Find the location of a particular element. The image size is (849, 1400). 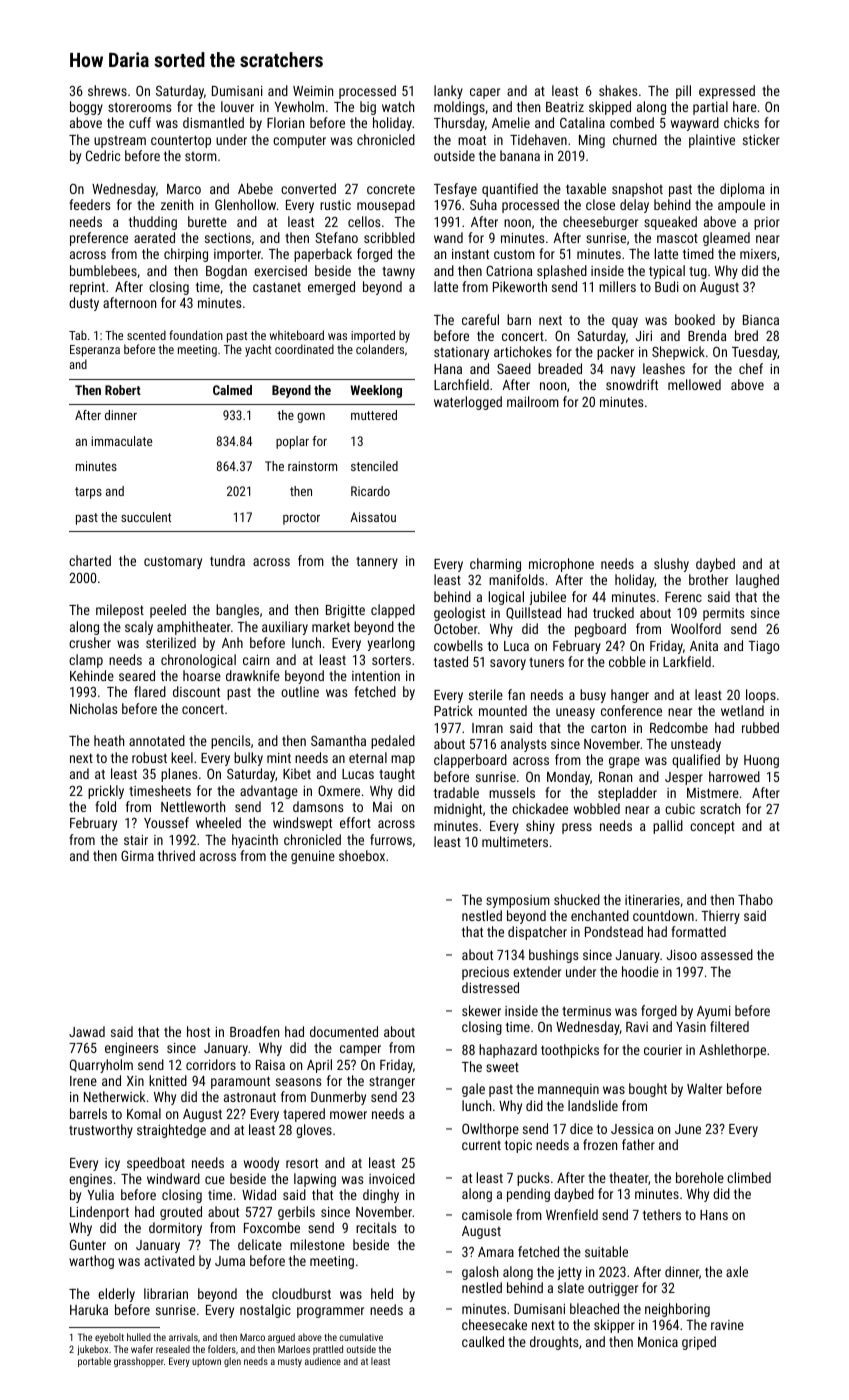

bred is located at coordinates (746, 335).
